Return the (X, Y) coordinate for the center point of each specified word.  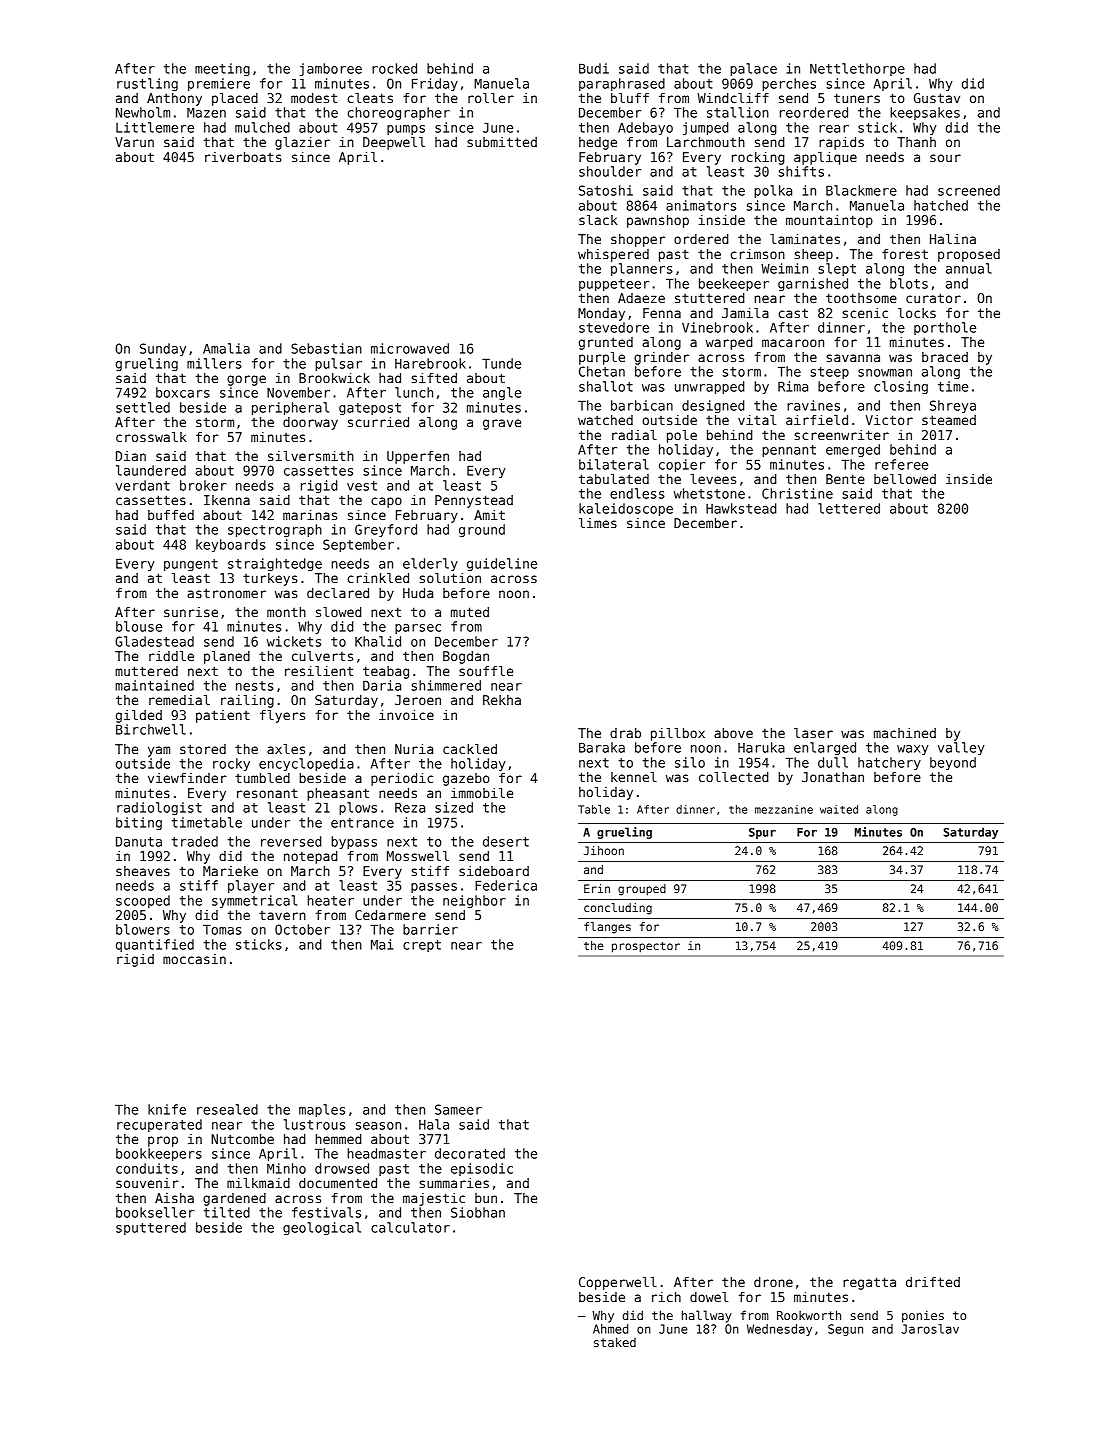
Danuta (139, 841)
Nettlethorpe (857, 69)
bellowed (905, 479)
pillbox (678, 734)
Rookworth (809, 1315)
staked (615, 1342)
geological (322, 1228)
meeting (222, 69)
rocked (394, 68)
